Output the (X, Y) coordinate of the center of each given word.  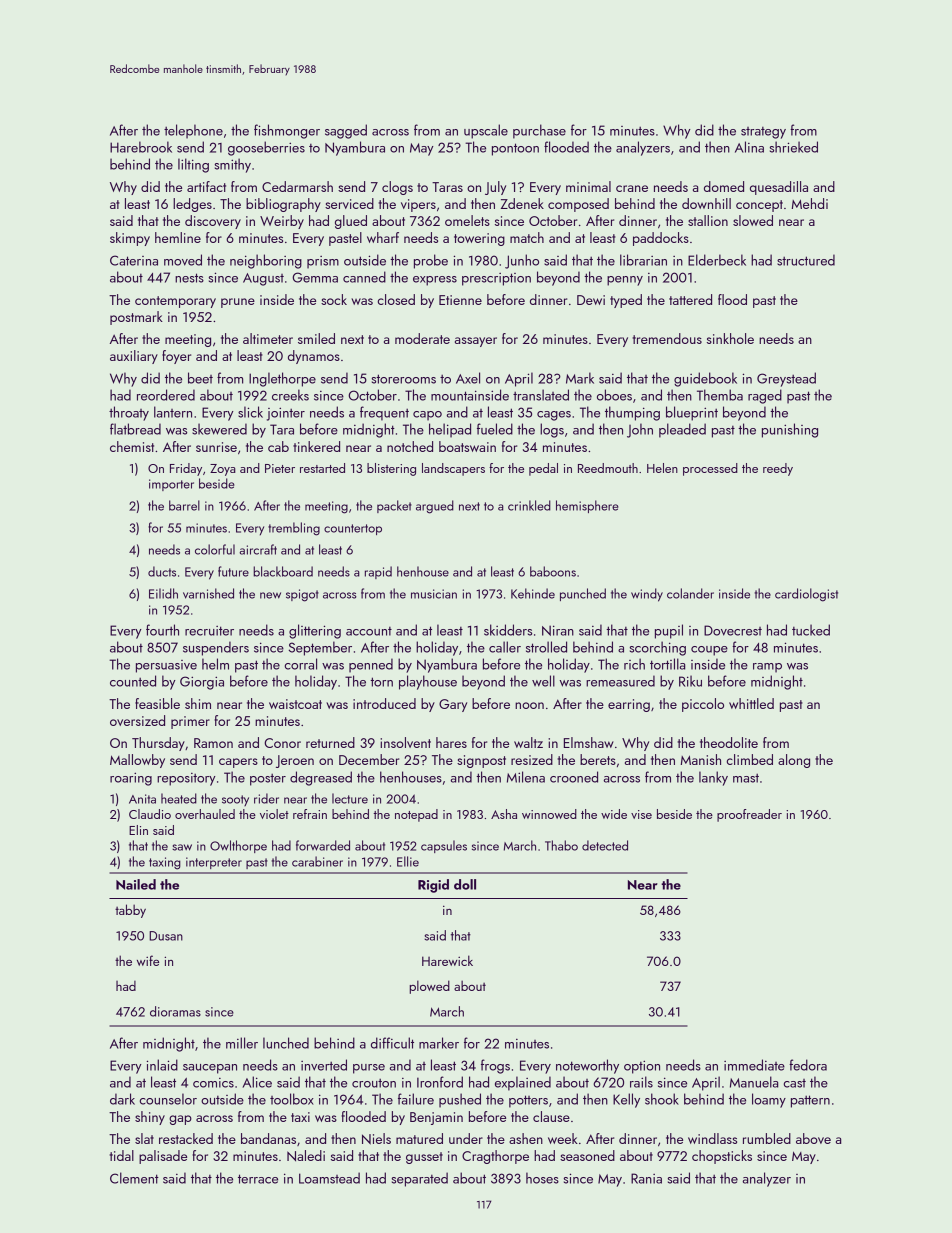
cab (278, 446)
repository (186, 779)
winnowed (549, 814)
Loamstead (329, 1178)
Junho (522, 261)
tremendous (667, 338)
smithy (233, 165)
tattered (690, 299)
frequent (384, 413)
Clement (134, 1178)
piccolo (703, 705)
